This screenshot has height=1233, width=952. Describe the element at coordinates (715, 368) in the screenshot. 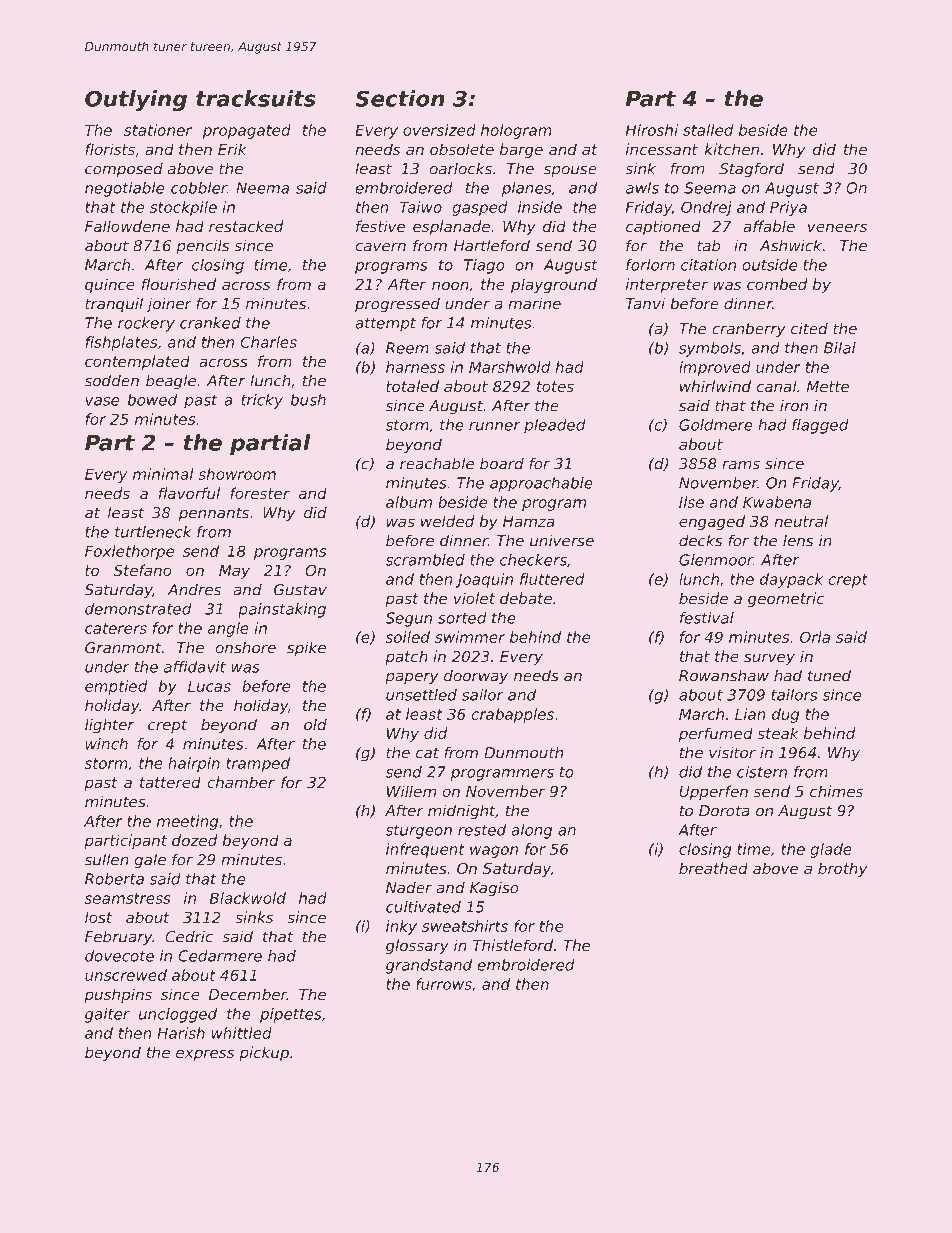

I see `improved` at that location.
